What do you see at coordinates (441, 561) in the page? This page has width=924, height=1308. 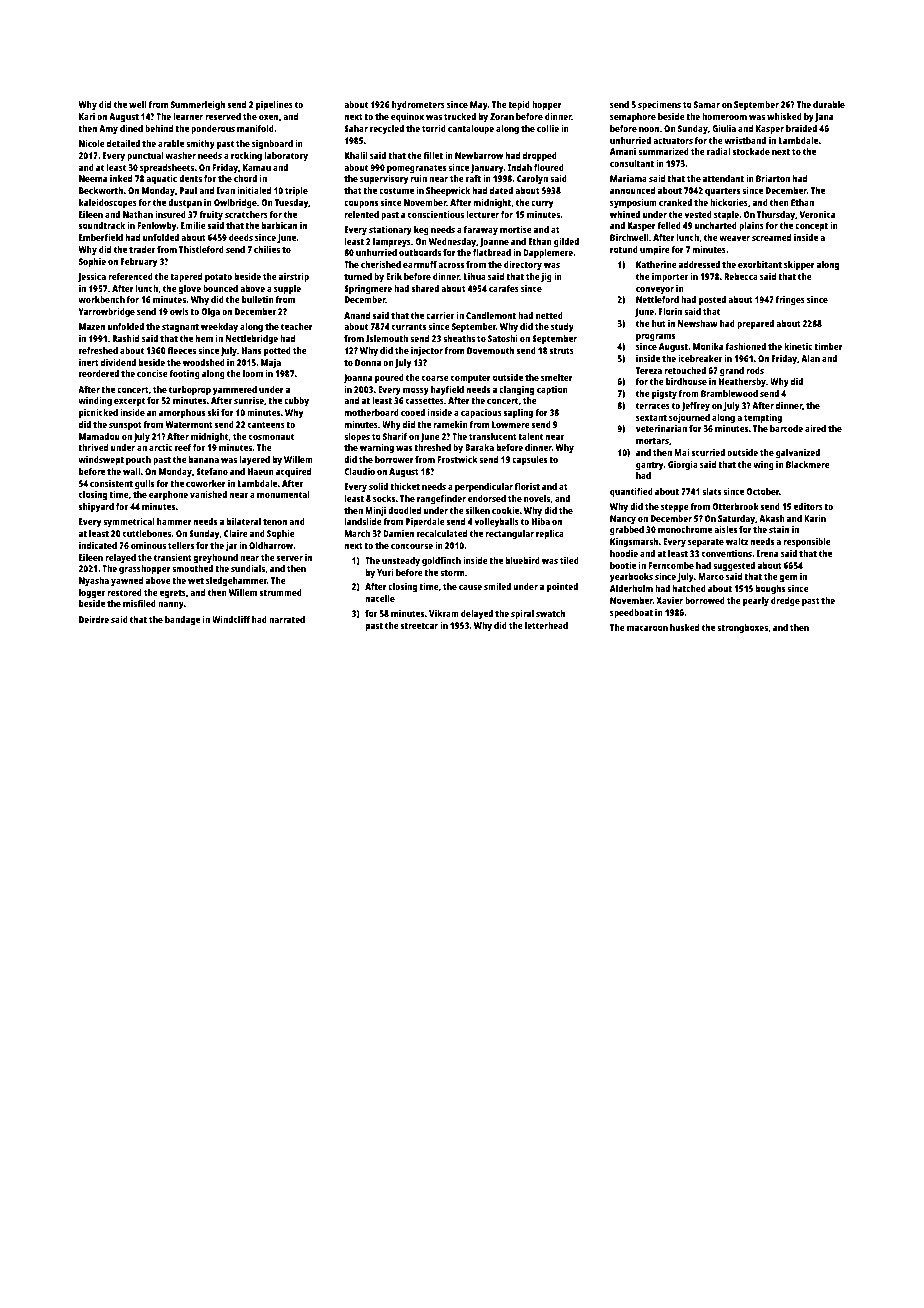 I see `goldfinch` at bounding box center [441, 561].
